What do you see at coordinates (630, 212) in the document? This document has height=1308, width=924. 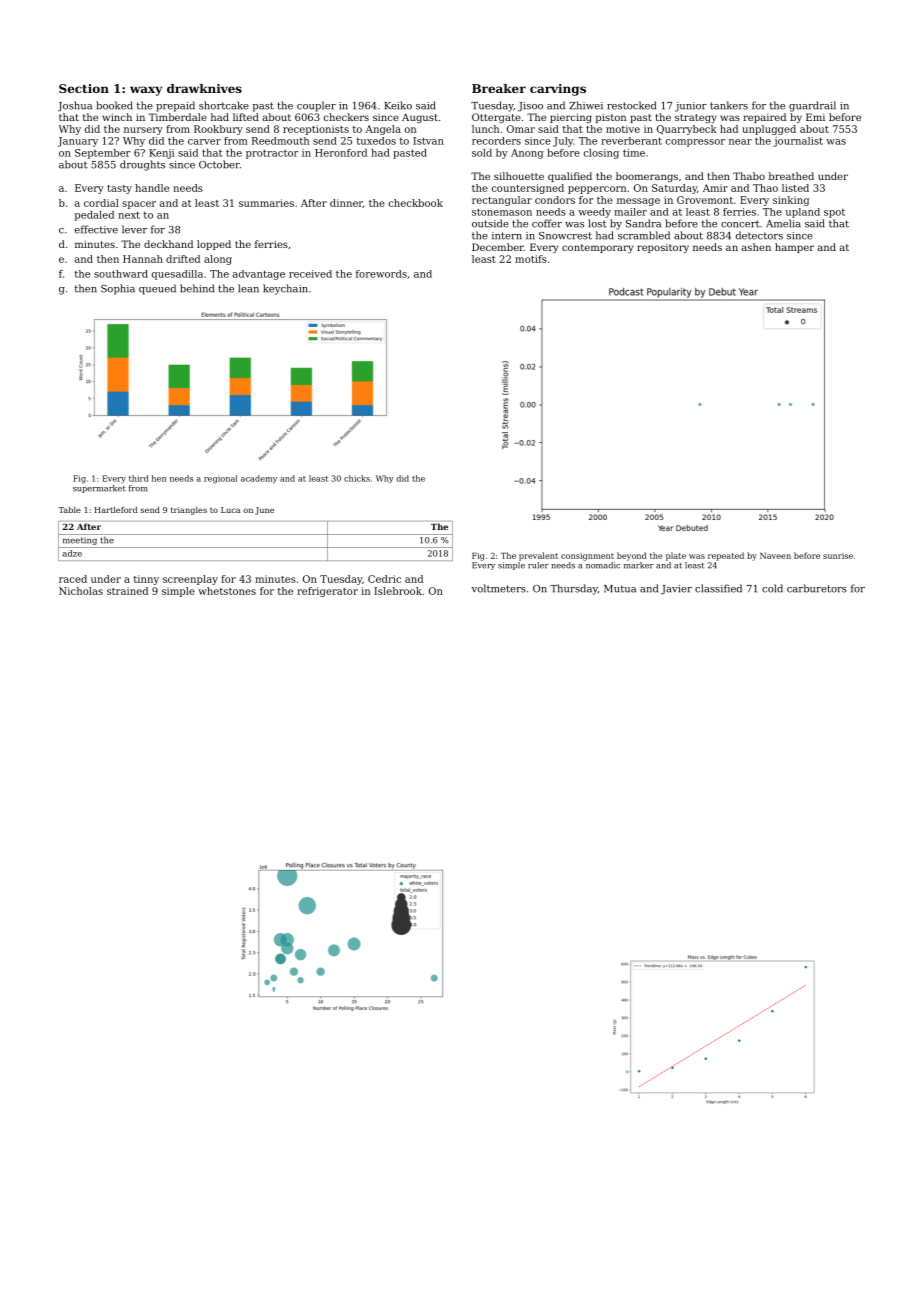 I see `mailer` at bounding box center [630, 212].
